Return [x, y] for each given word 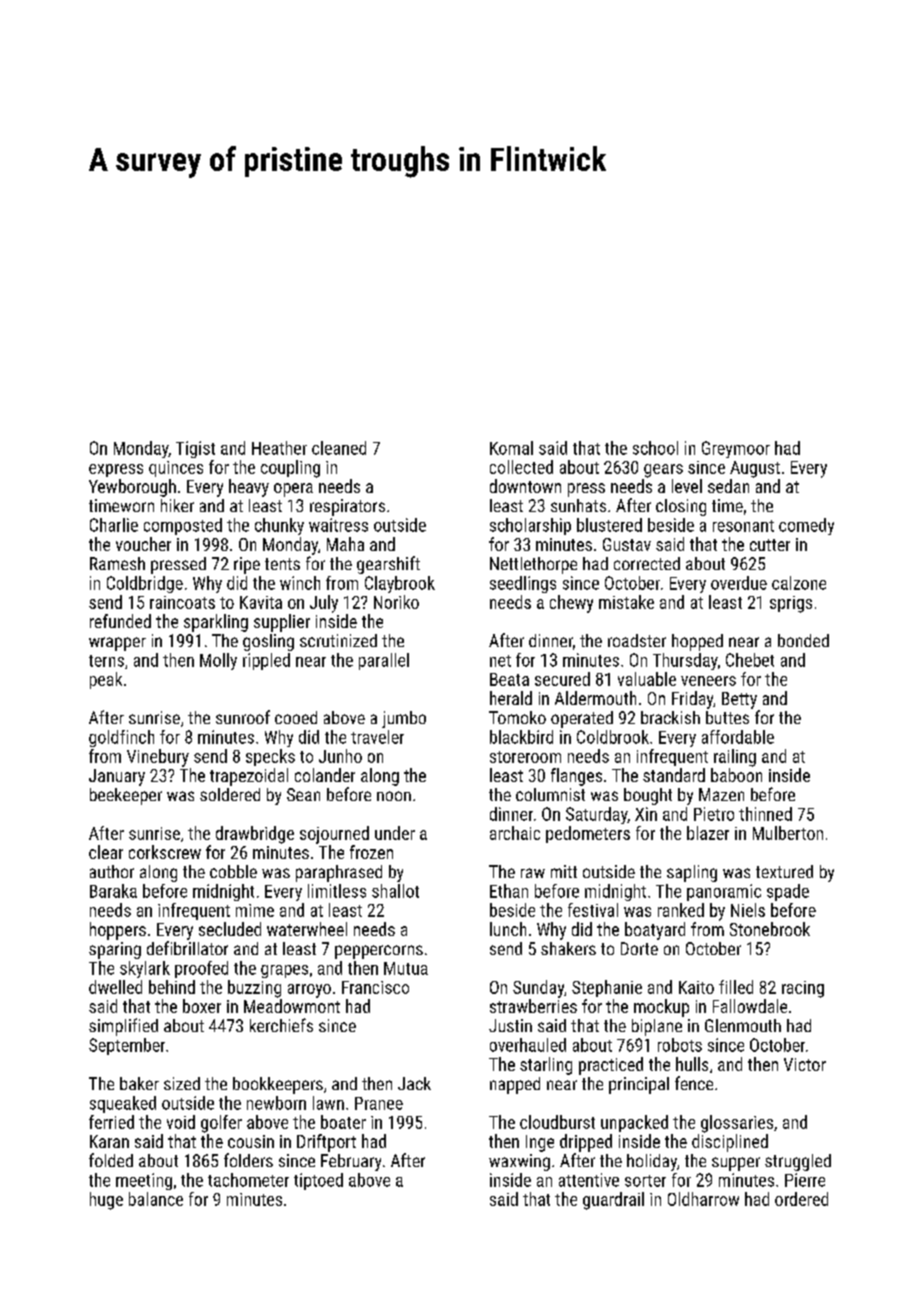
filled [736, 987]
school [655, 448]
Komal [511, 448]
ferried [111, 1122]
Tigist [195, 449]
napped [515, 1085]
